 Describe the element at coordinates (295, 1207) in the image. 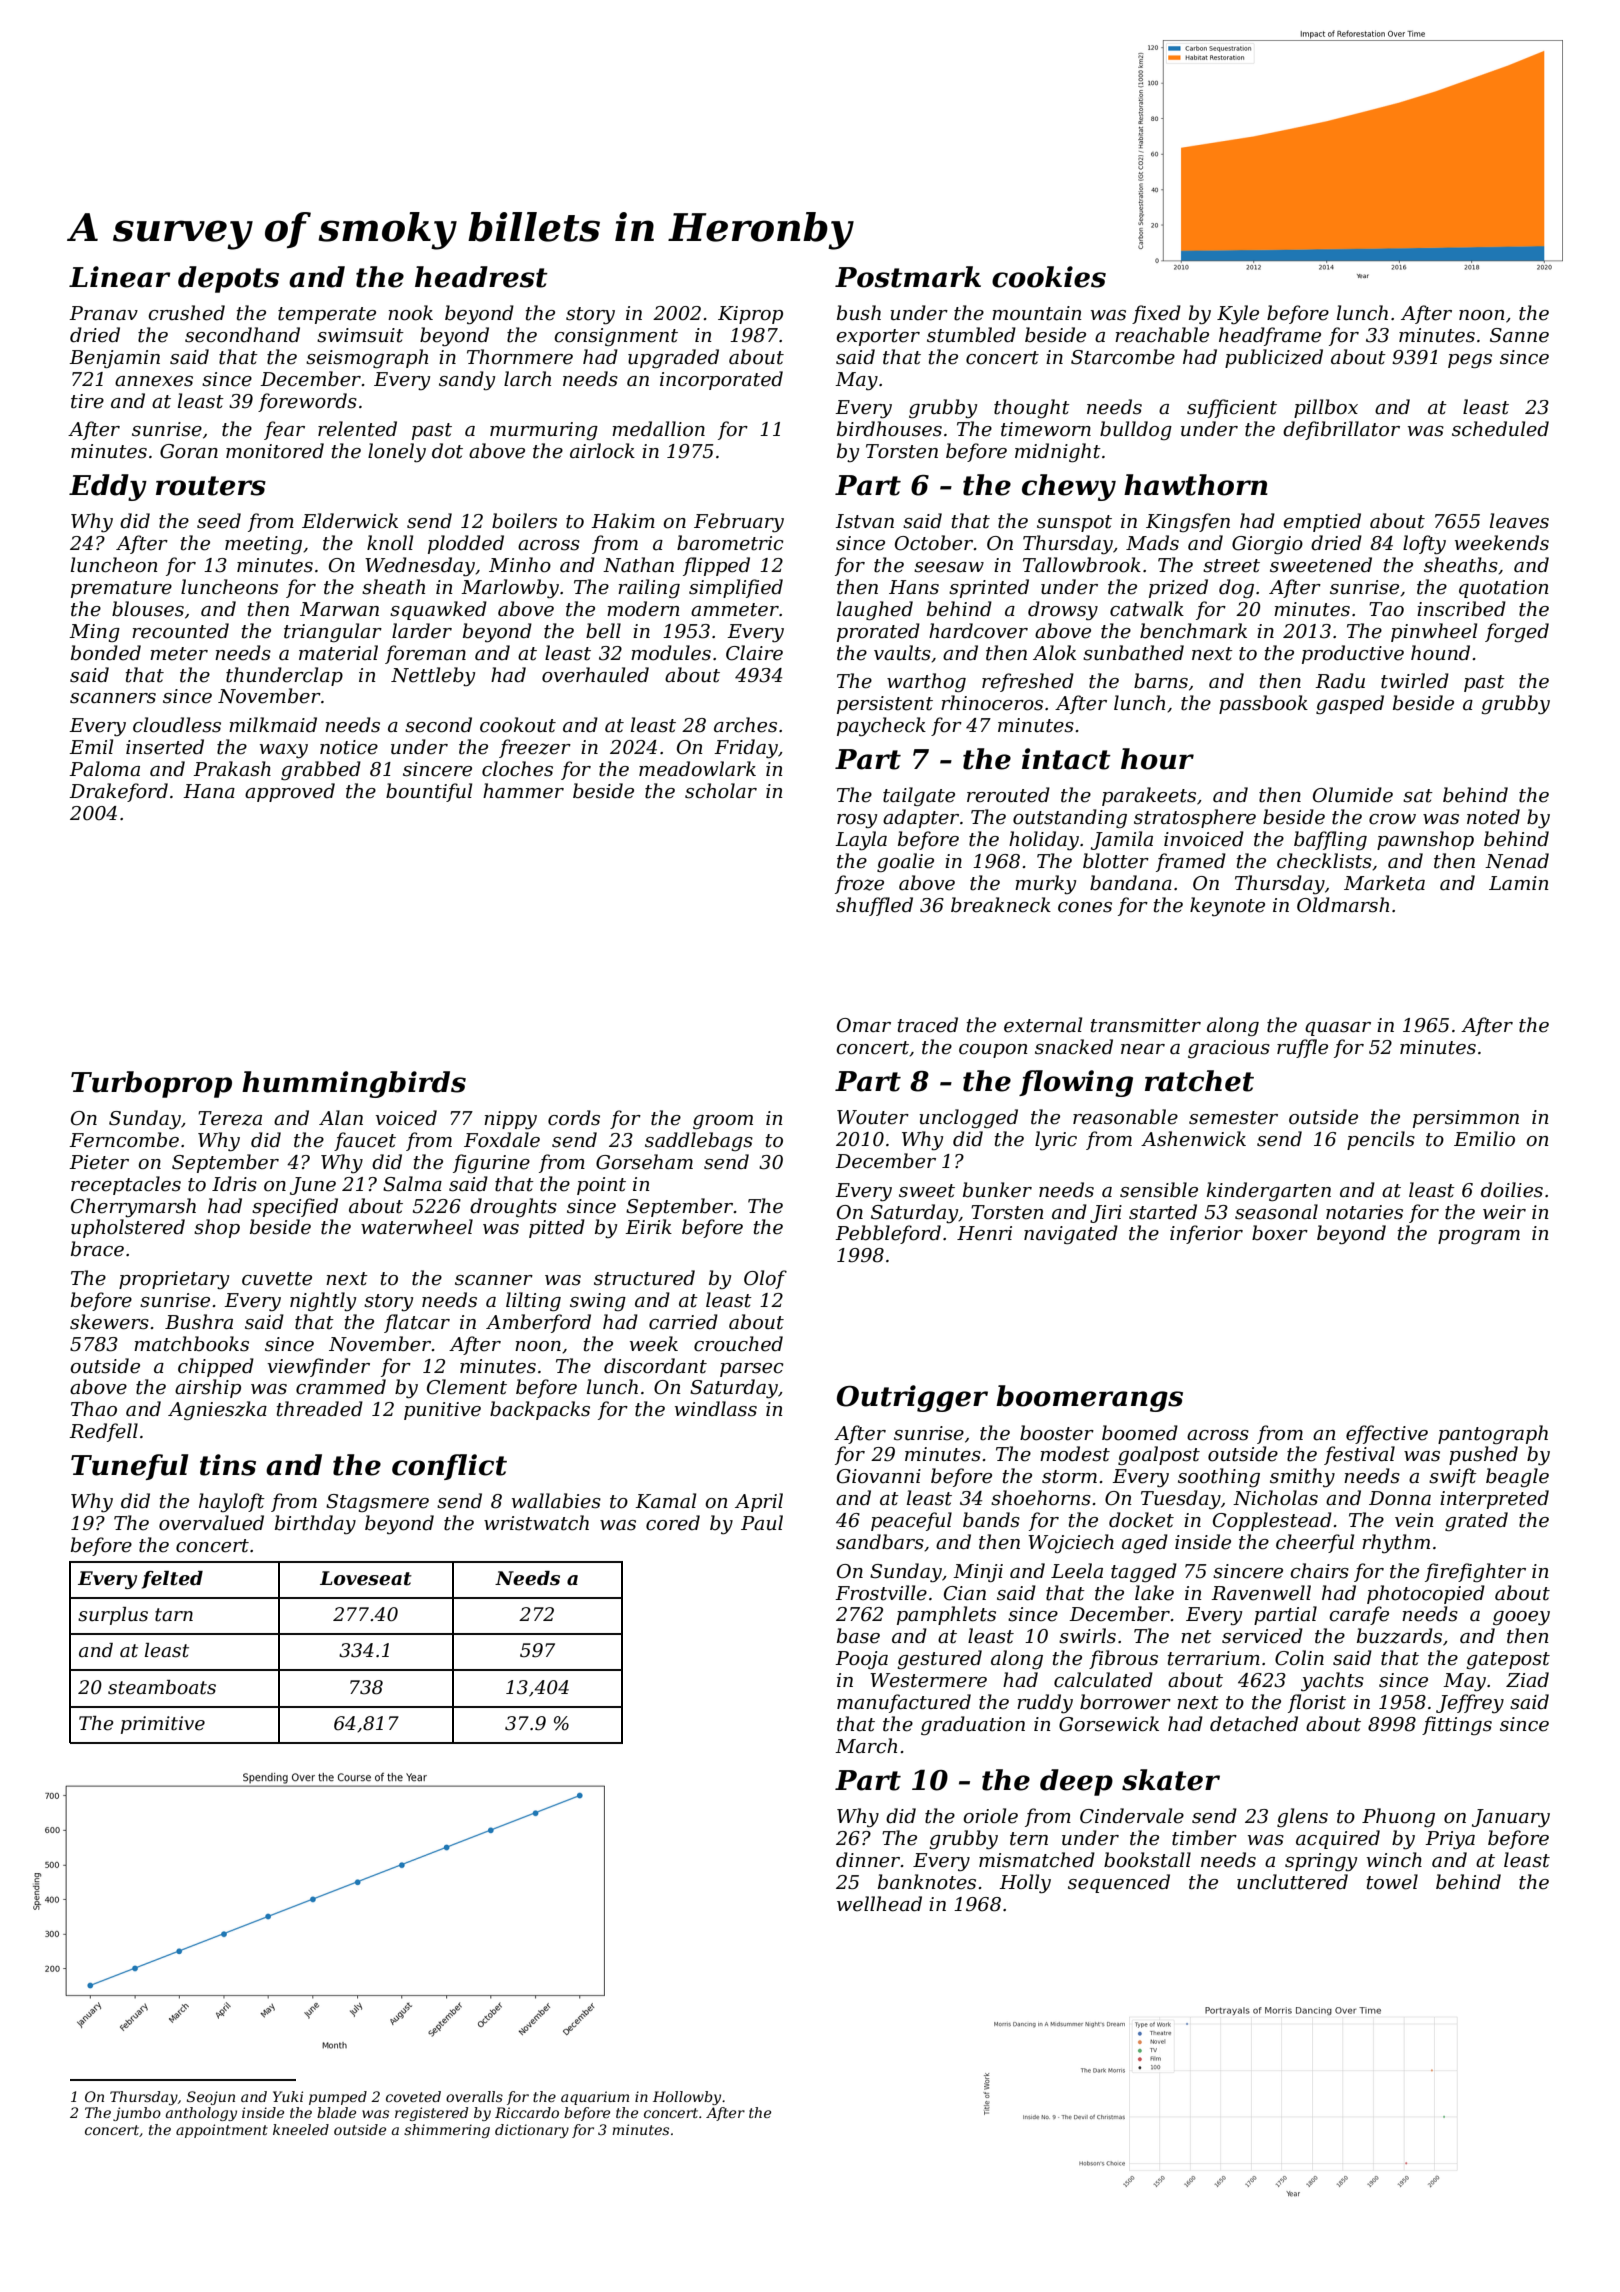

I see `specified` at that location.
